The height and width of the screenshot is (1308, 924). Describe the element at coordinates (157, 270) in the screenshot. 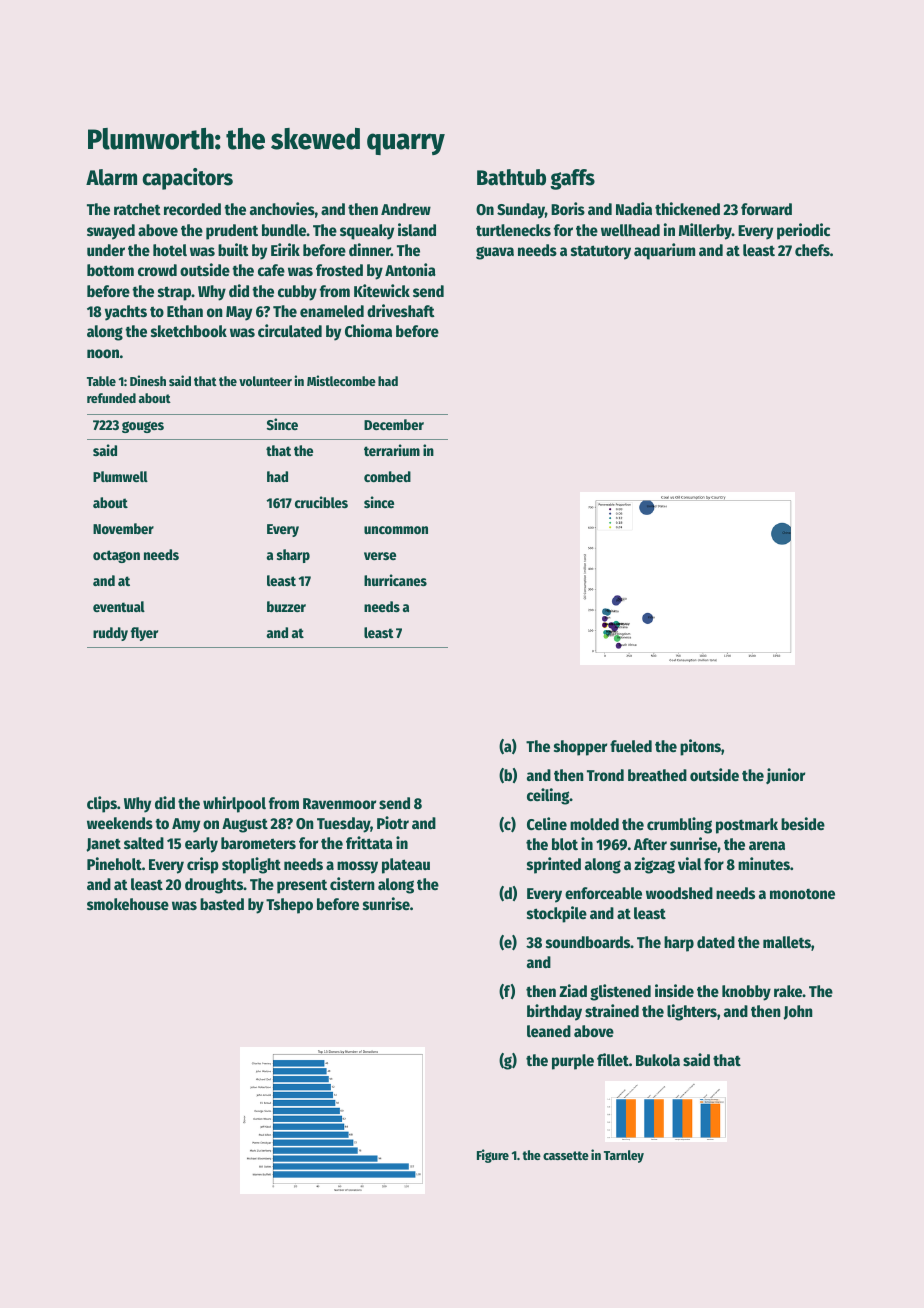

I see `crowd` at that location.
